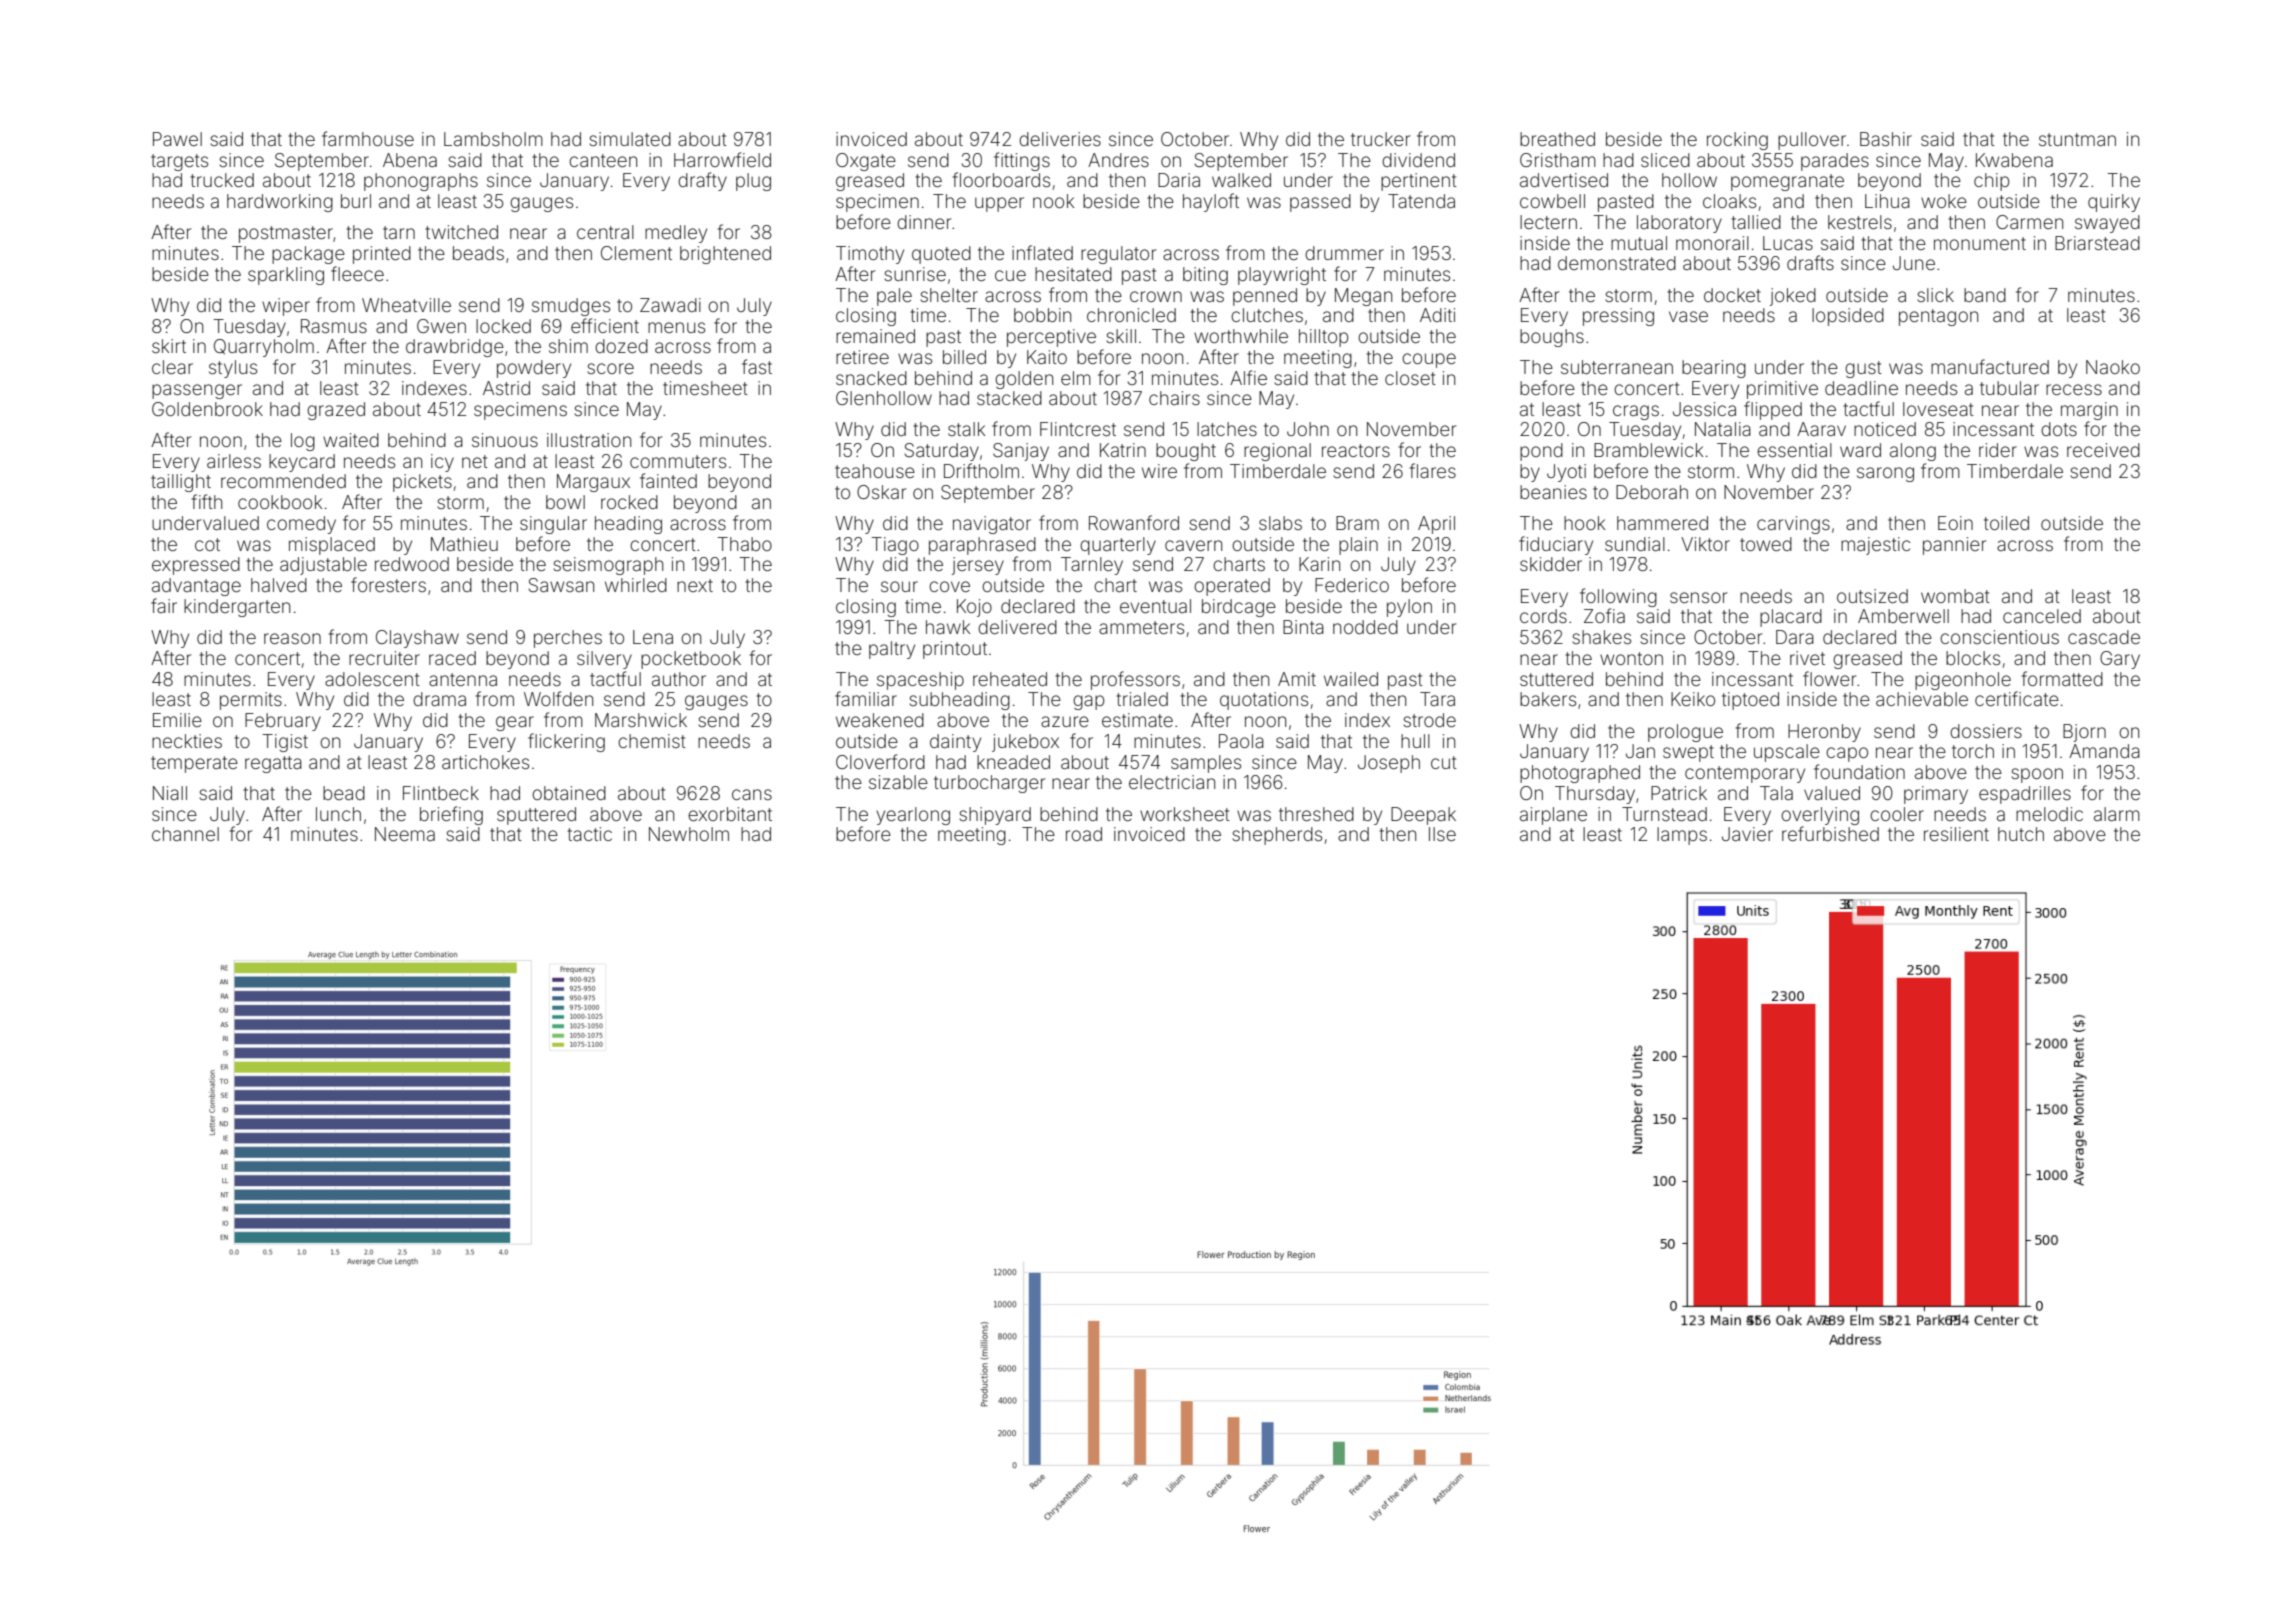  Describe the element at coordinates (357, 273) in the screenshot. I see `fleece` at that location.
